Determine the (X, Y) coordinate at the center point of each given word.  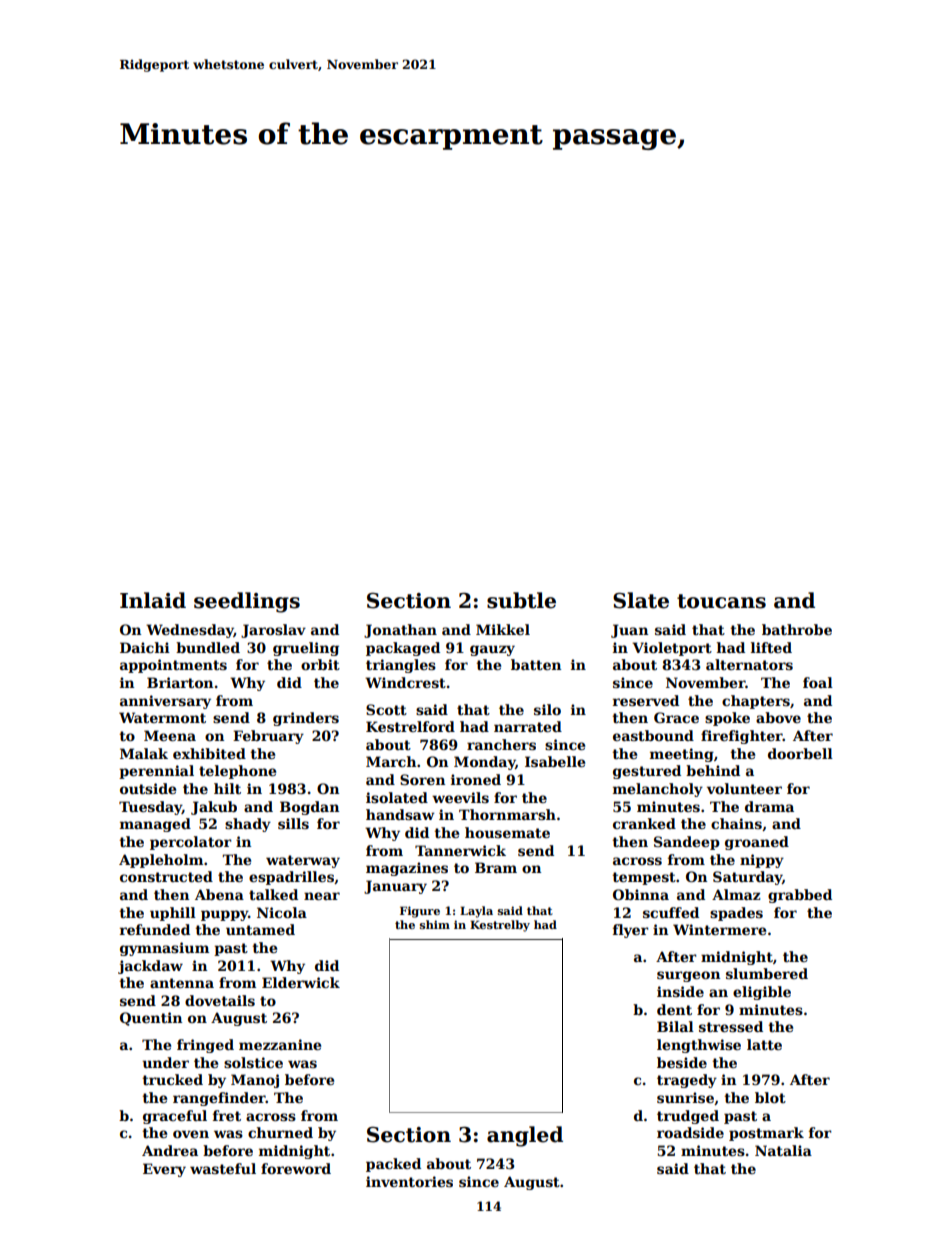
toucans (721, 601)
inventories (409, 1181)
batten (536, 664)
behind (713, 770)
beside (682, 1062)
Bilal (675, 1026)
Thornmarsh (507, 814)
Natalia (783, 1150)
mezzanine (280, 1044)
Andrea (170, 1150)
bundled (208, 647)
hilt (227, 788)
